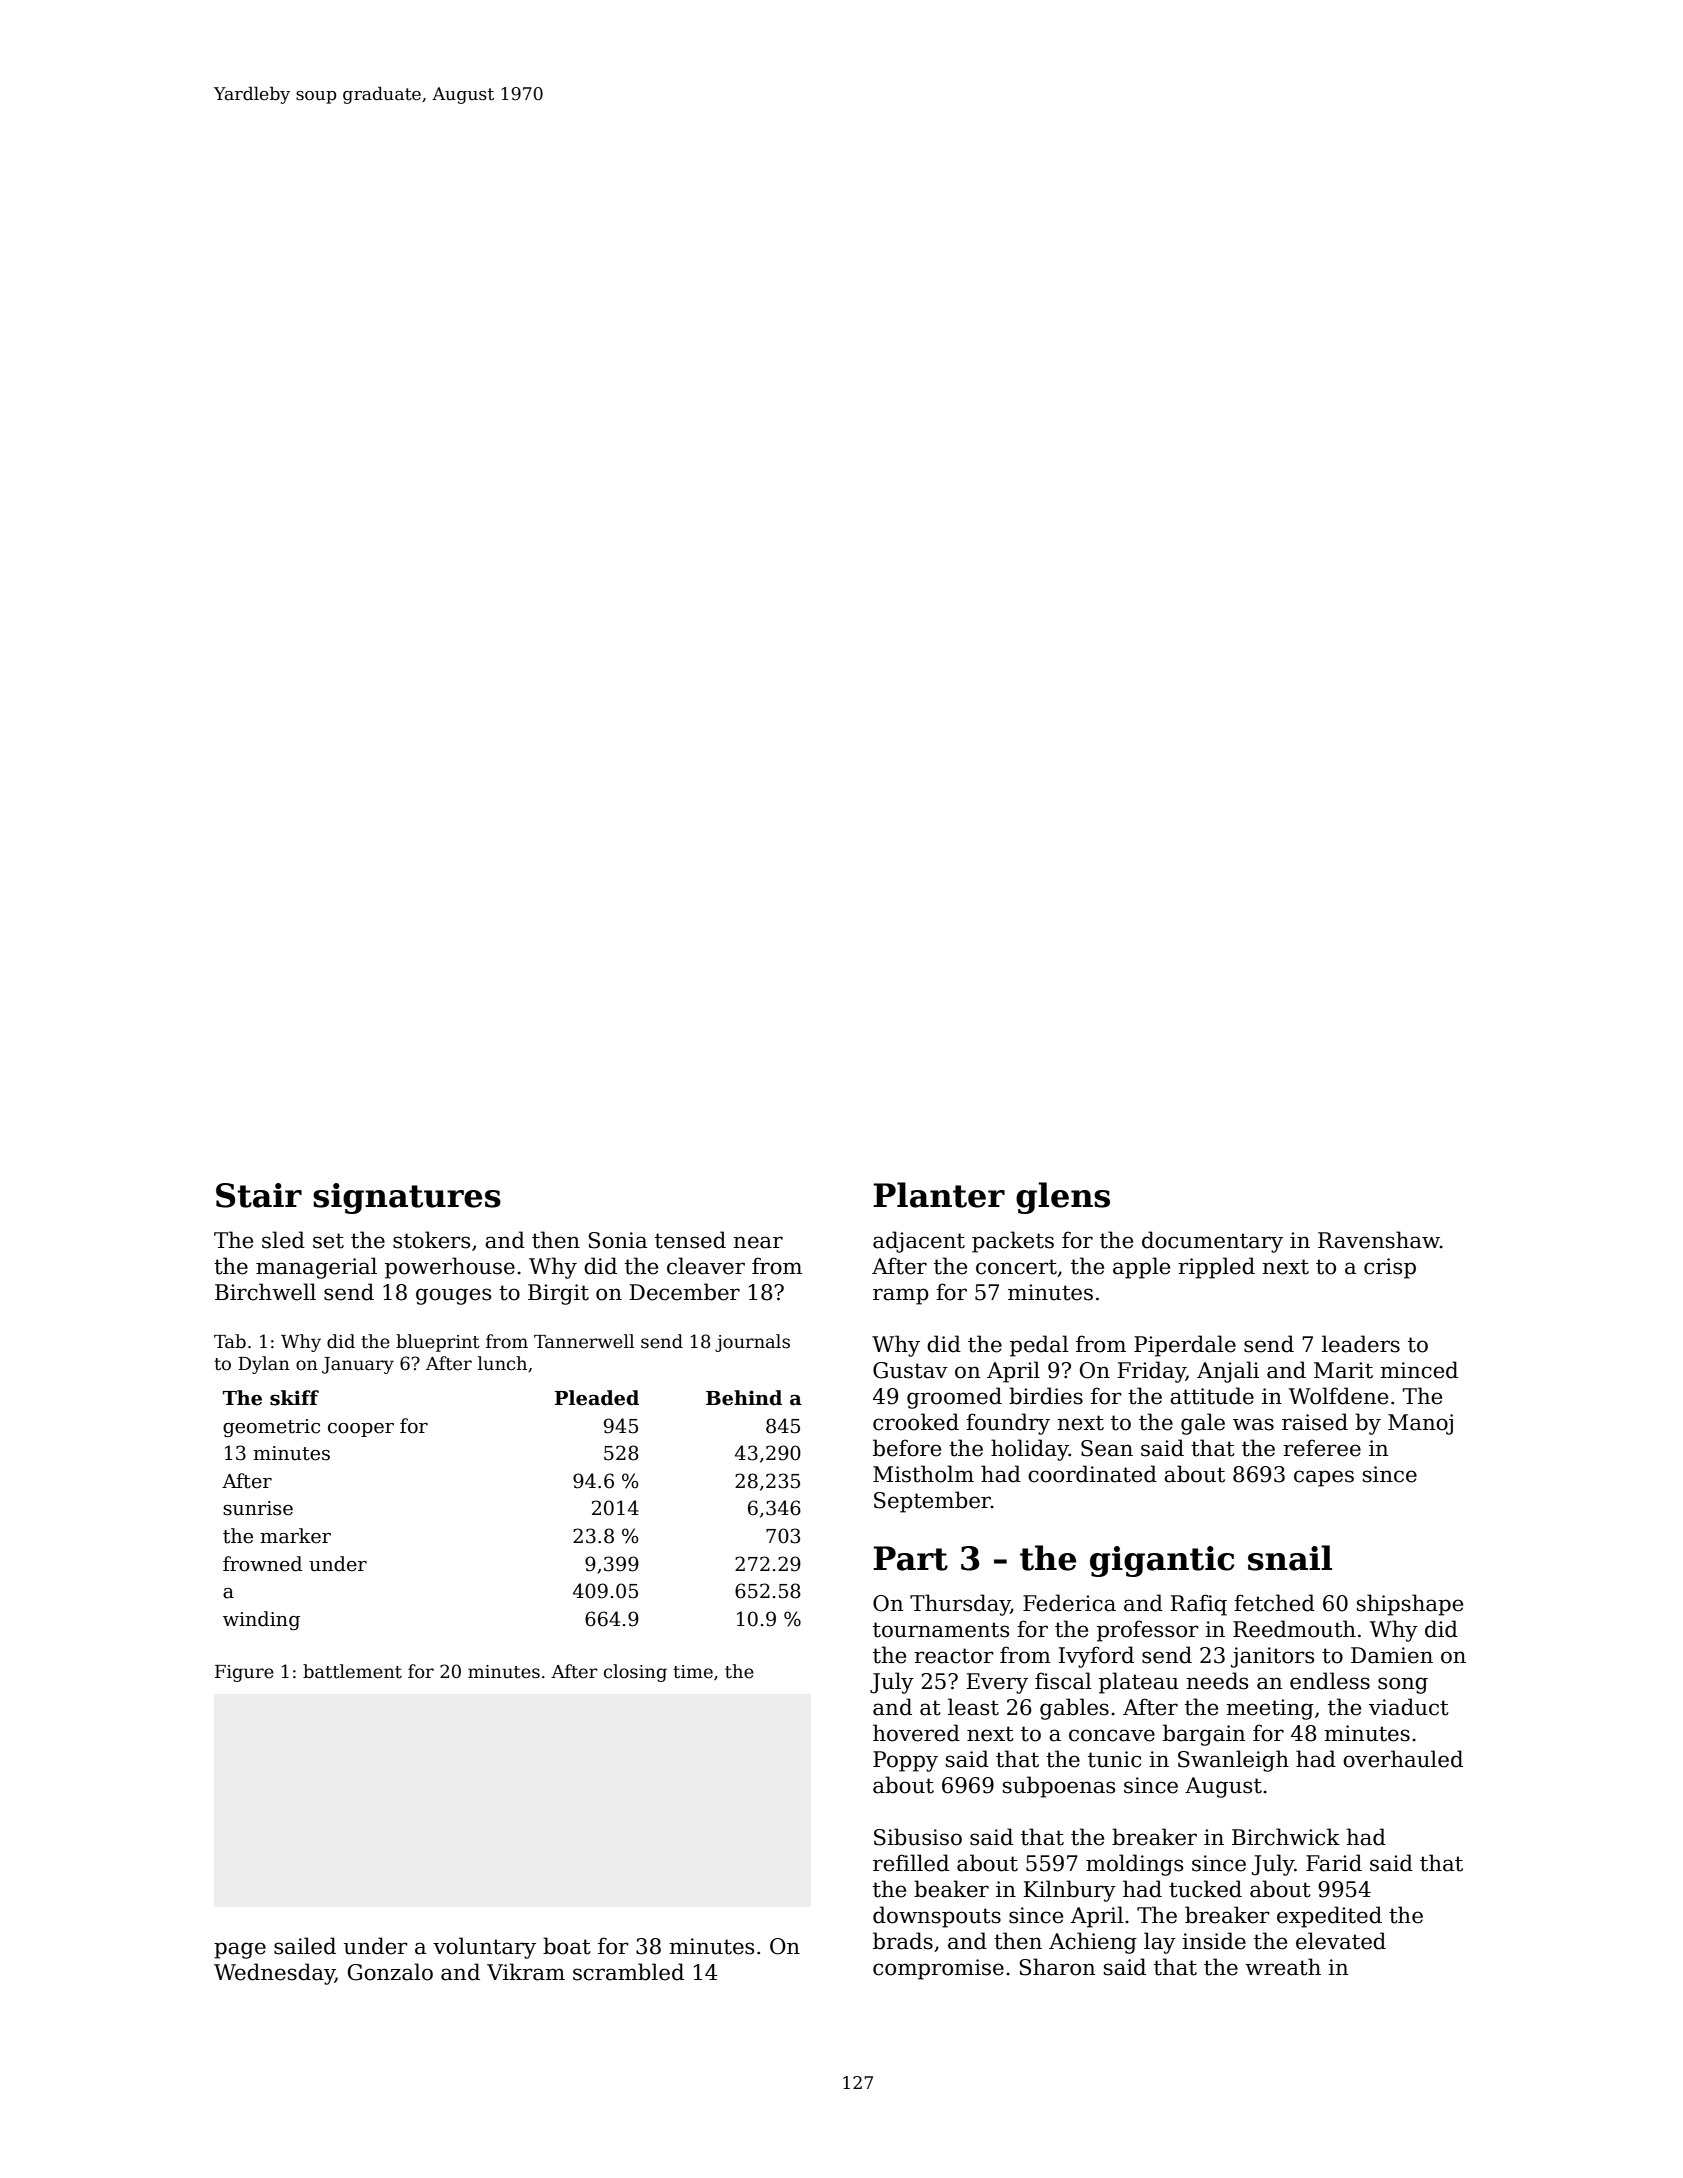 This screenshot has width=1683, height=2178. Describe the element at coordinates (744, 1398) in the screenshot. I see `Behind` at that location.
